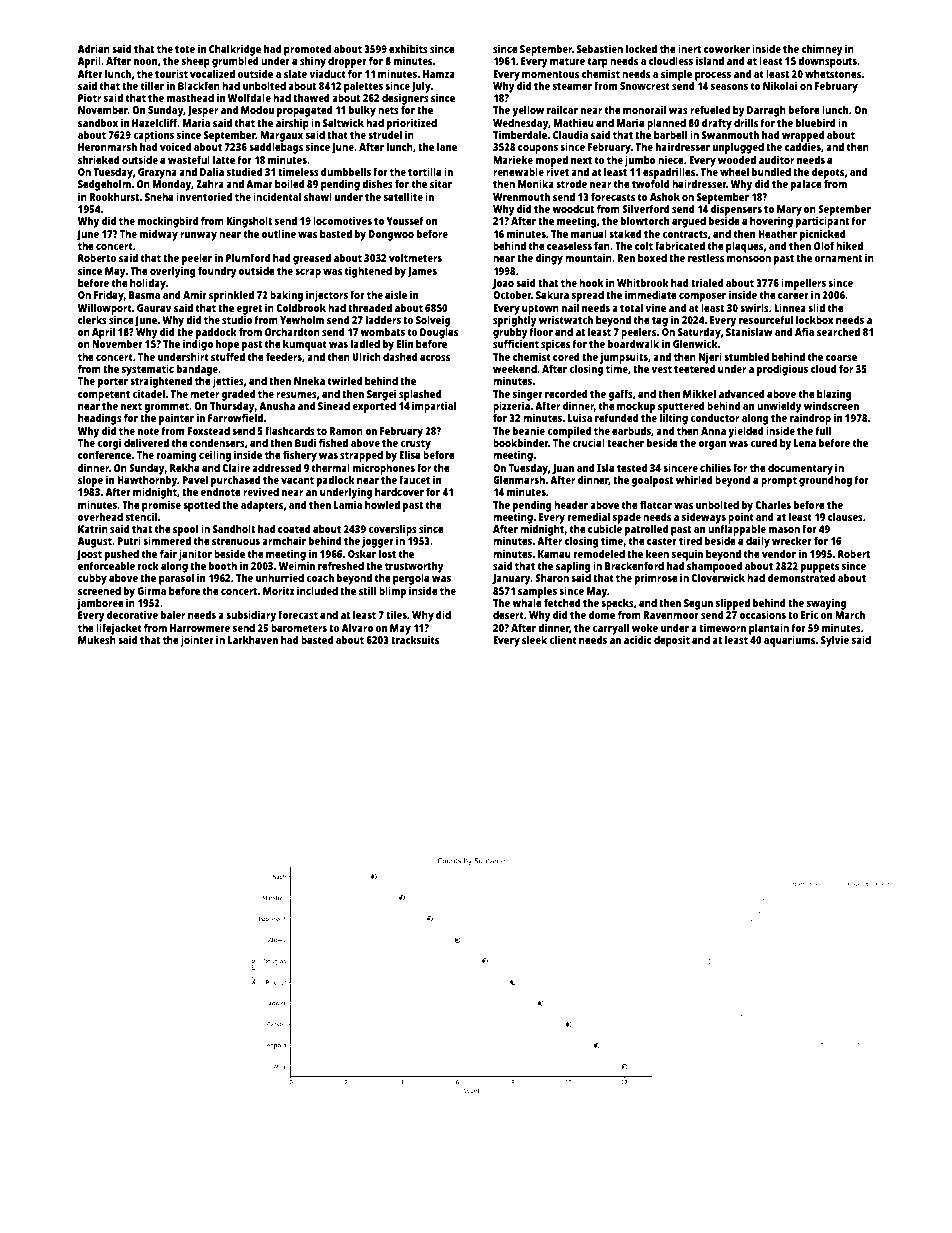 The height and width of the screenshot is (1233, 952). Describe the element at coordinates (97, 640) in the screenshot. I see `Mukesh` at that location.
